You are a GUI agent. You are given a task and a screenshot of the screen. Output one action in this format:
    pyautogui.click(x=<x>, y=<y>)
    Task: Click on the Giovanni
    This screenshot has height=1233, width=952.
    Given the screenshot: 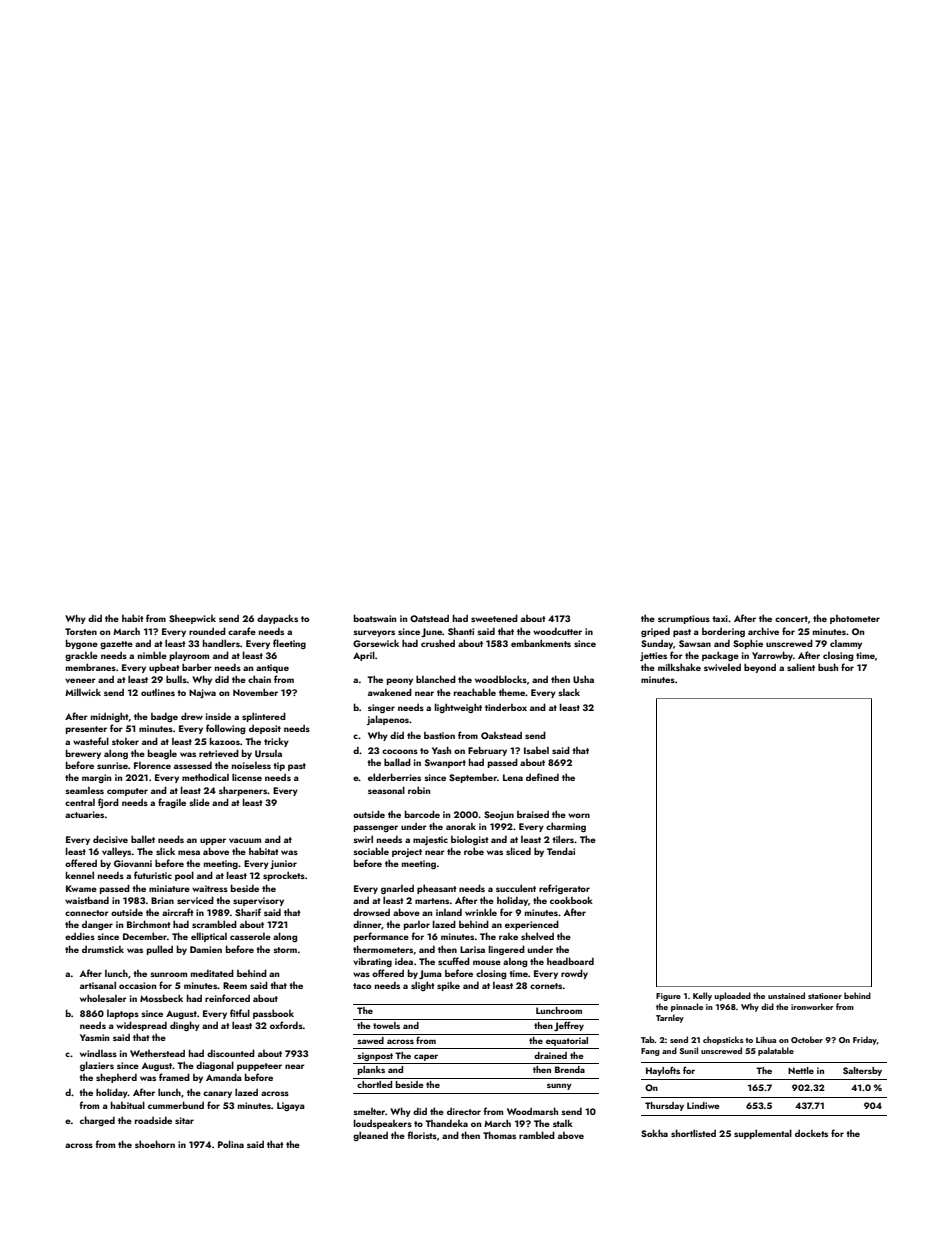 What is the action you would take?
    pyautogui.click(x=133, y=863)
